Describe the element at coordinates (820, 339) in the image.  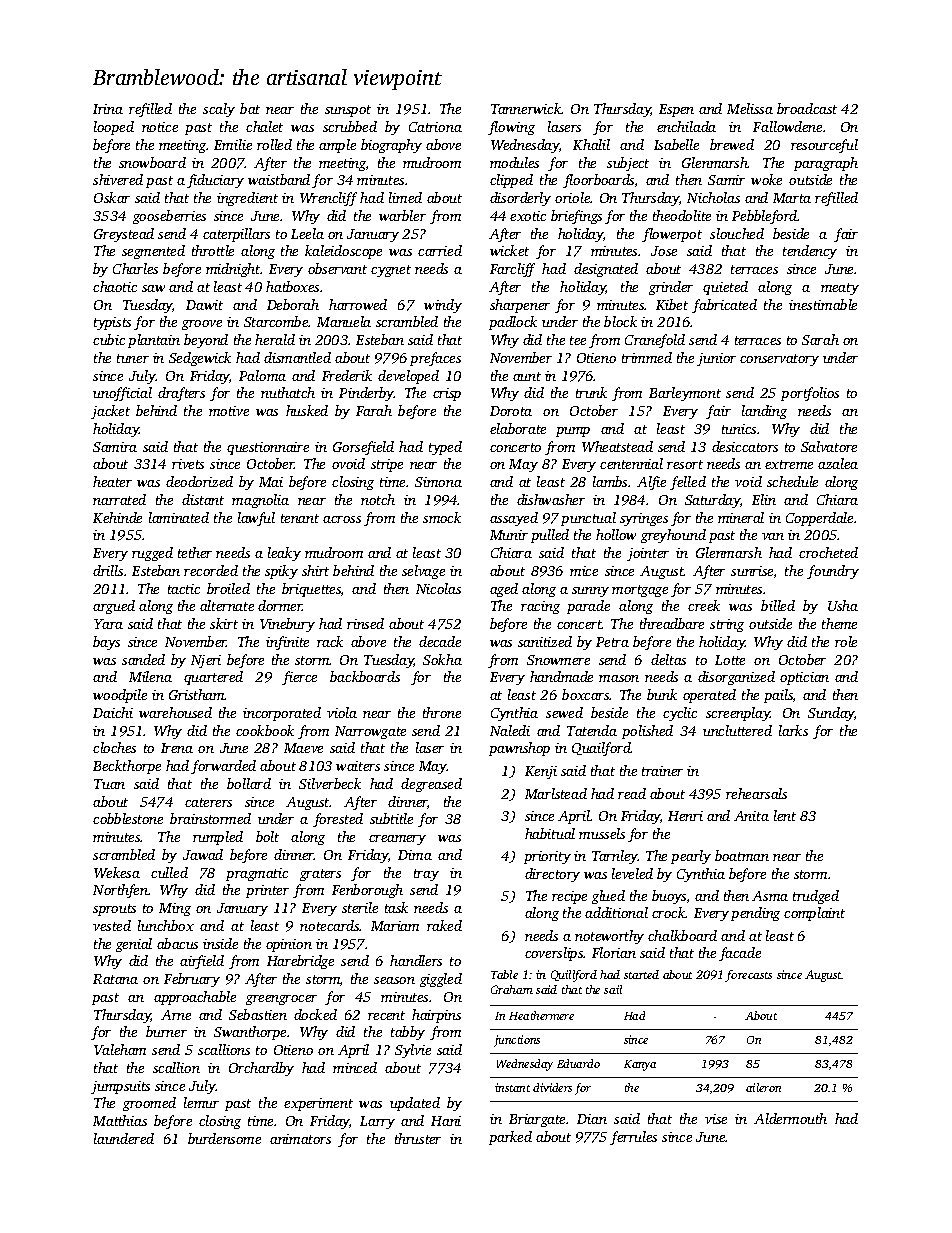
I see `Sarah` at that location.
